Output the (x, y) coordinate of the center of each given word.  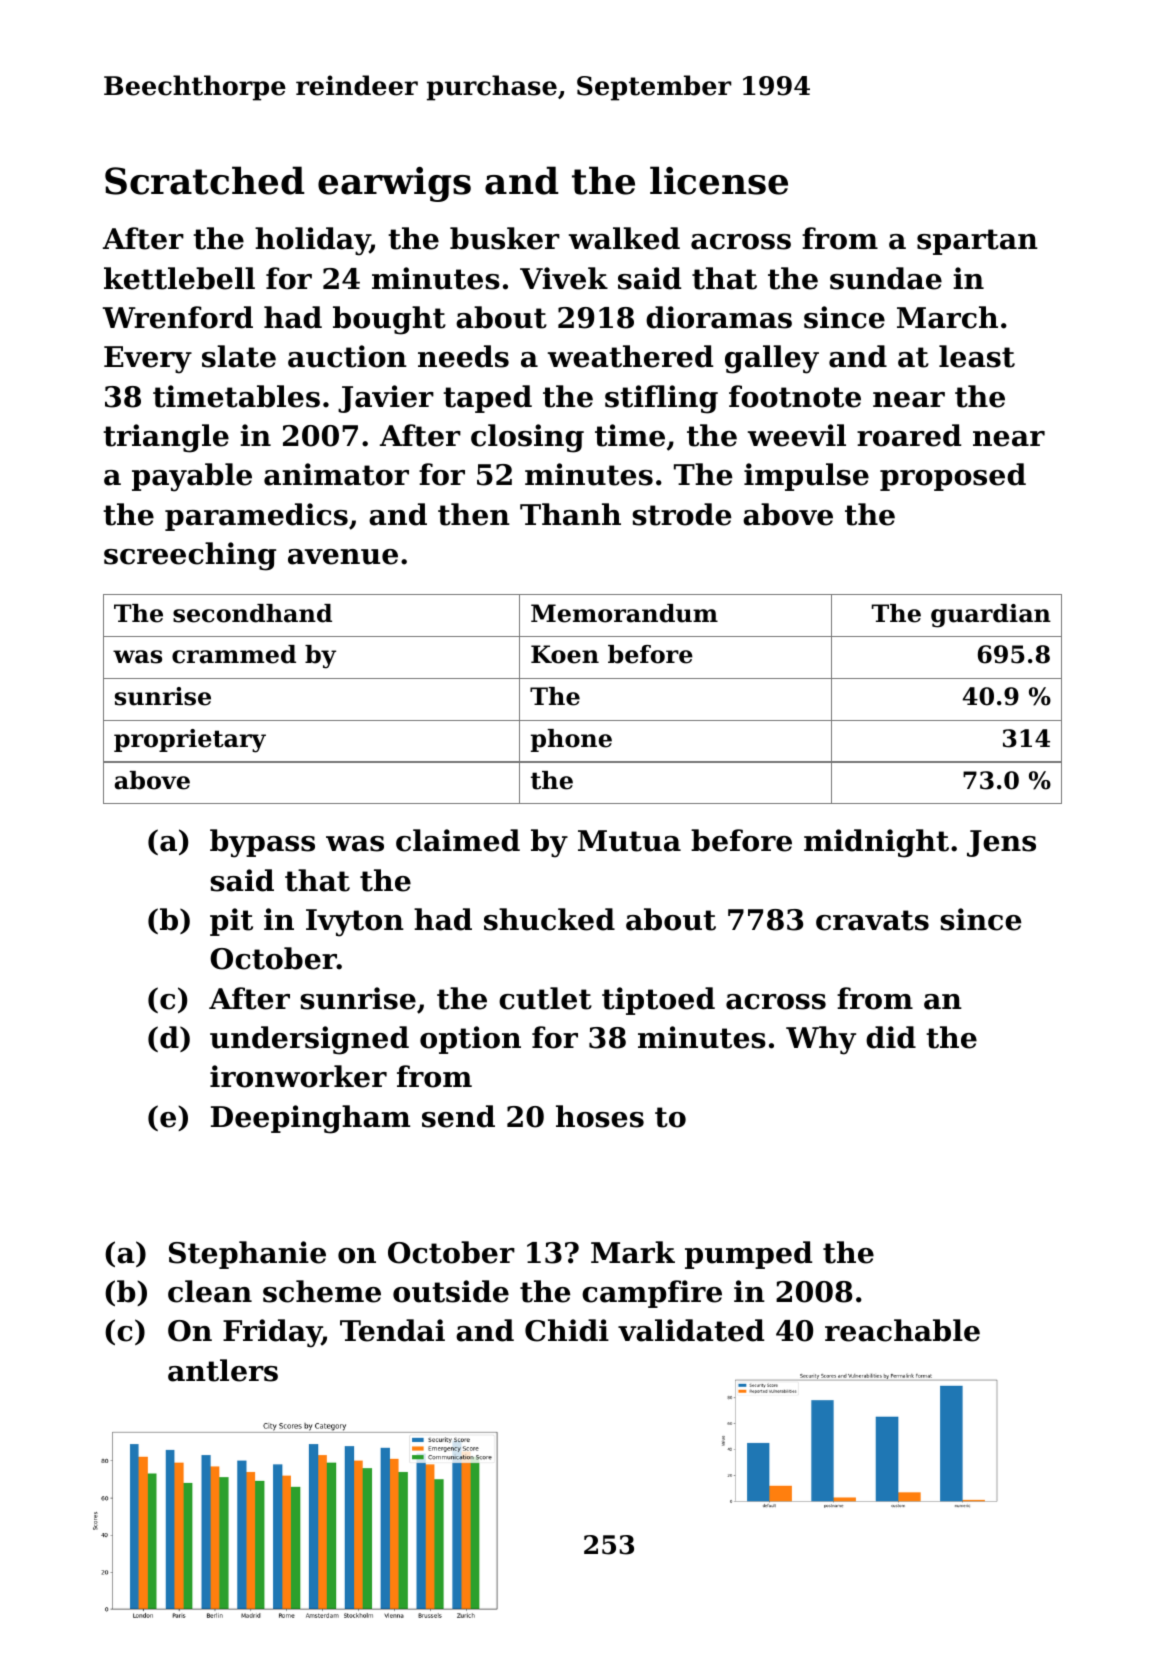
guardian (991, 616)
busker (505, 238)
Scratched (205, 180)
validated (691, 1330)
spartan (977, 242)
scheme (322, 1291)
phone (571, 740)
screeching (190, 556)
